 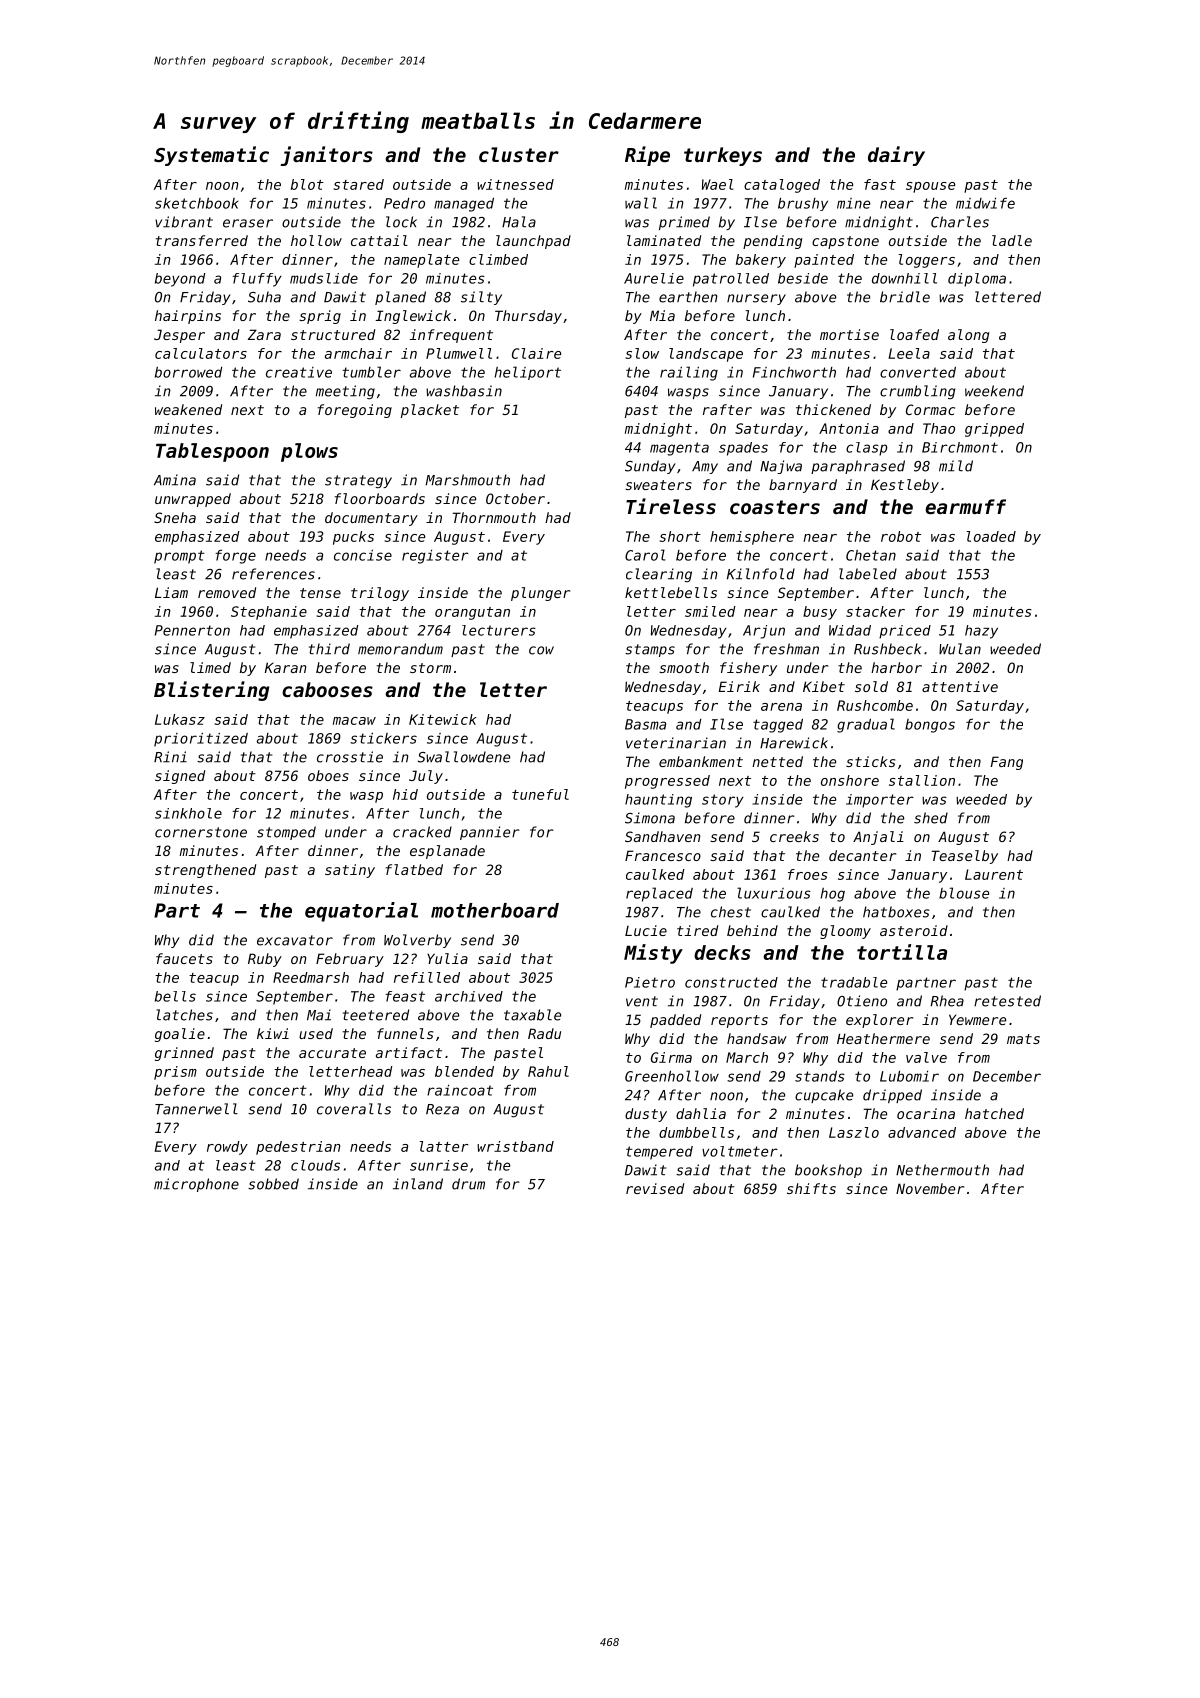 What do you see at coordinates (179, 557) in the screenshot?
I see `prompt` at bounding box center [179, 557].
